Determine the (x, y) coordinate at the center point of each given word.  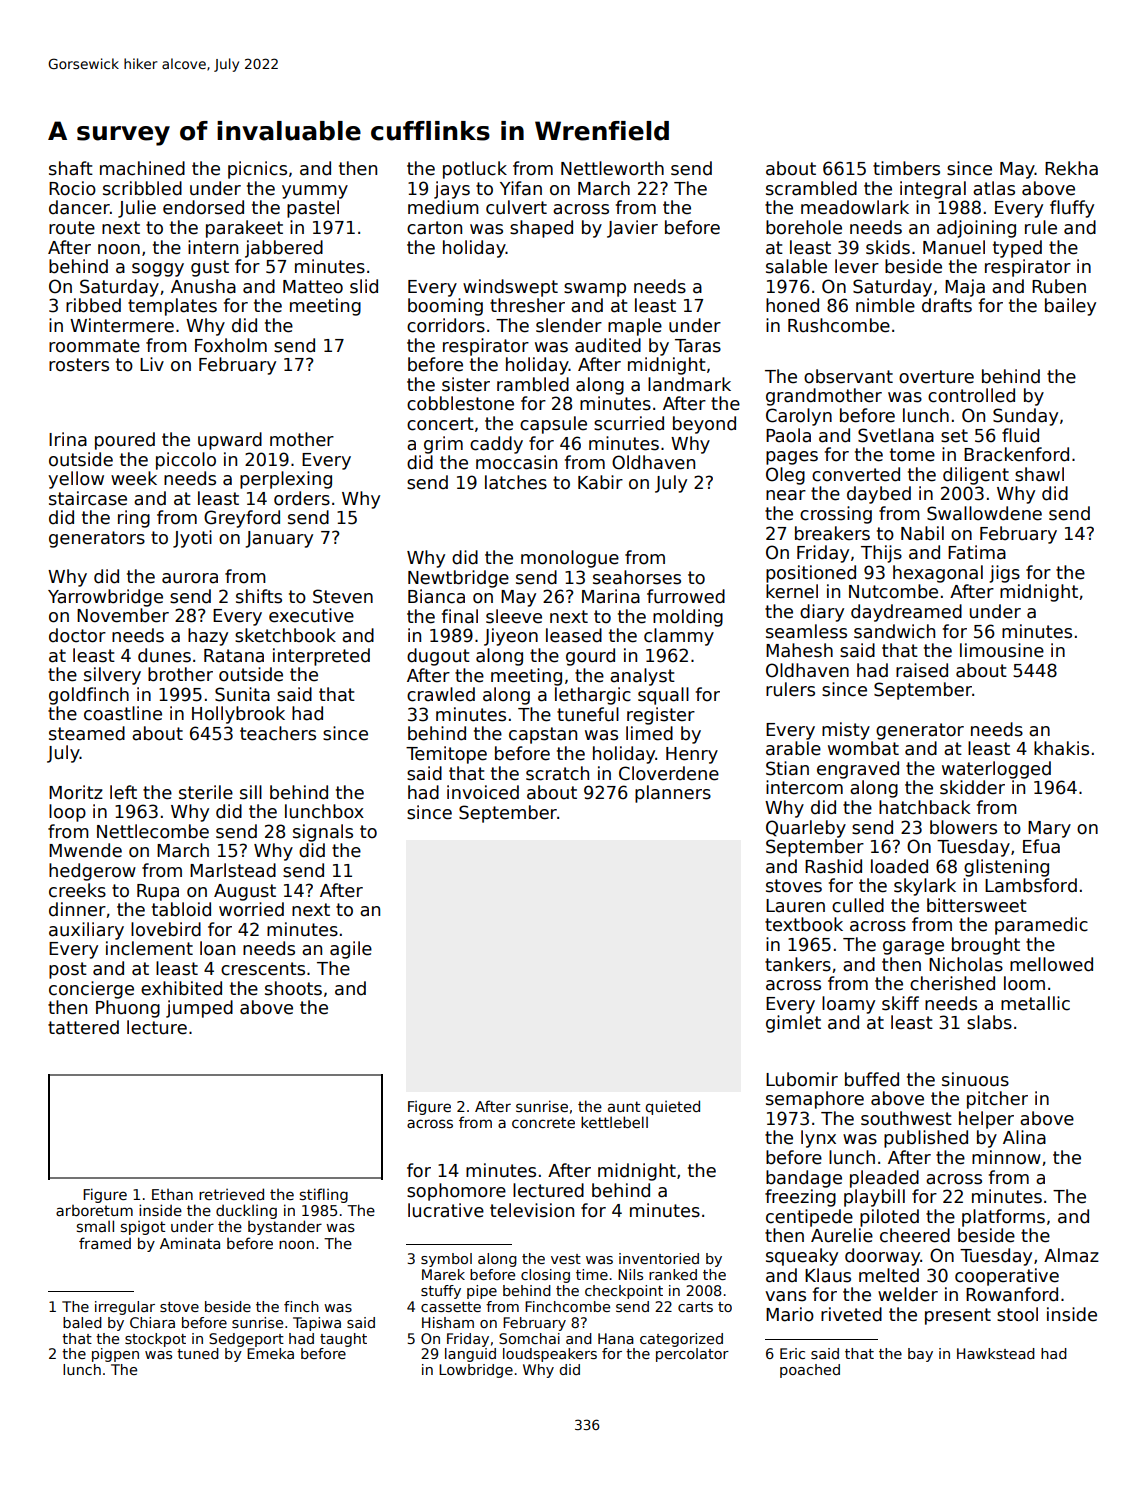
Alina (1024, 1137)
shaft (71, 168)
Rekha (1071, 168)
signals (323, 833)
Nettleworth (612, 168)
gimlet (793, 1024)
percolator (692, 1355)
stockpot (155, 1340)
